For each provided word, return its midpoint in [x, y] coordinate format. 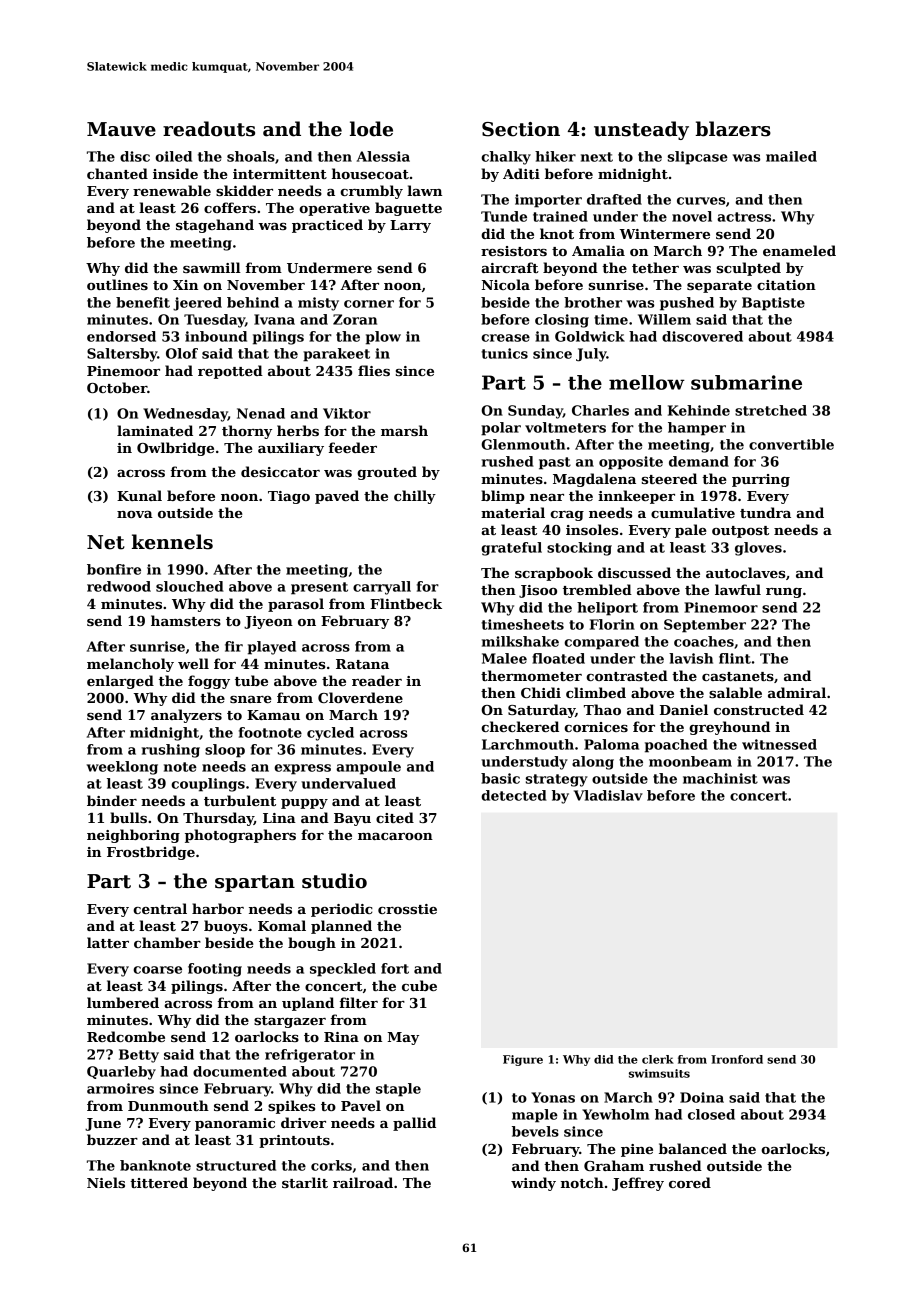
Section [521, 129]
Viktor [347, 413]
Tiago [289, 497]
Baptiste [773, 304]
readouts [209, 129]
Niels [106, 1182]
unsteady [641, 130]
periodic [342, 910]
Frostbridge [151, 853]
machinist [720, 778]
